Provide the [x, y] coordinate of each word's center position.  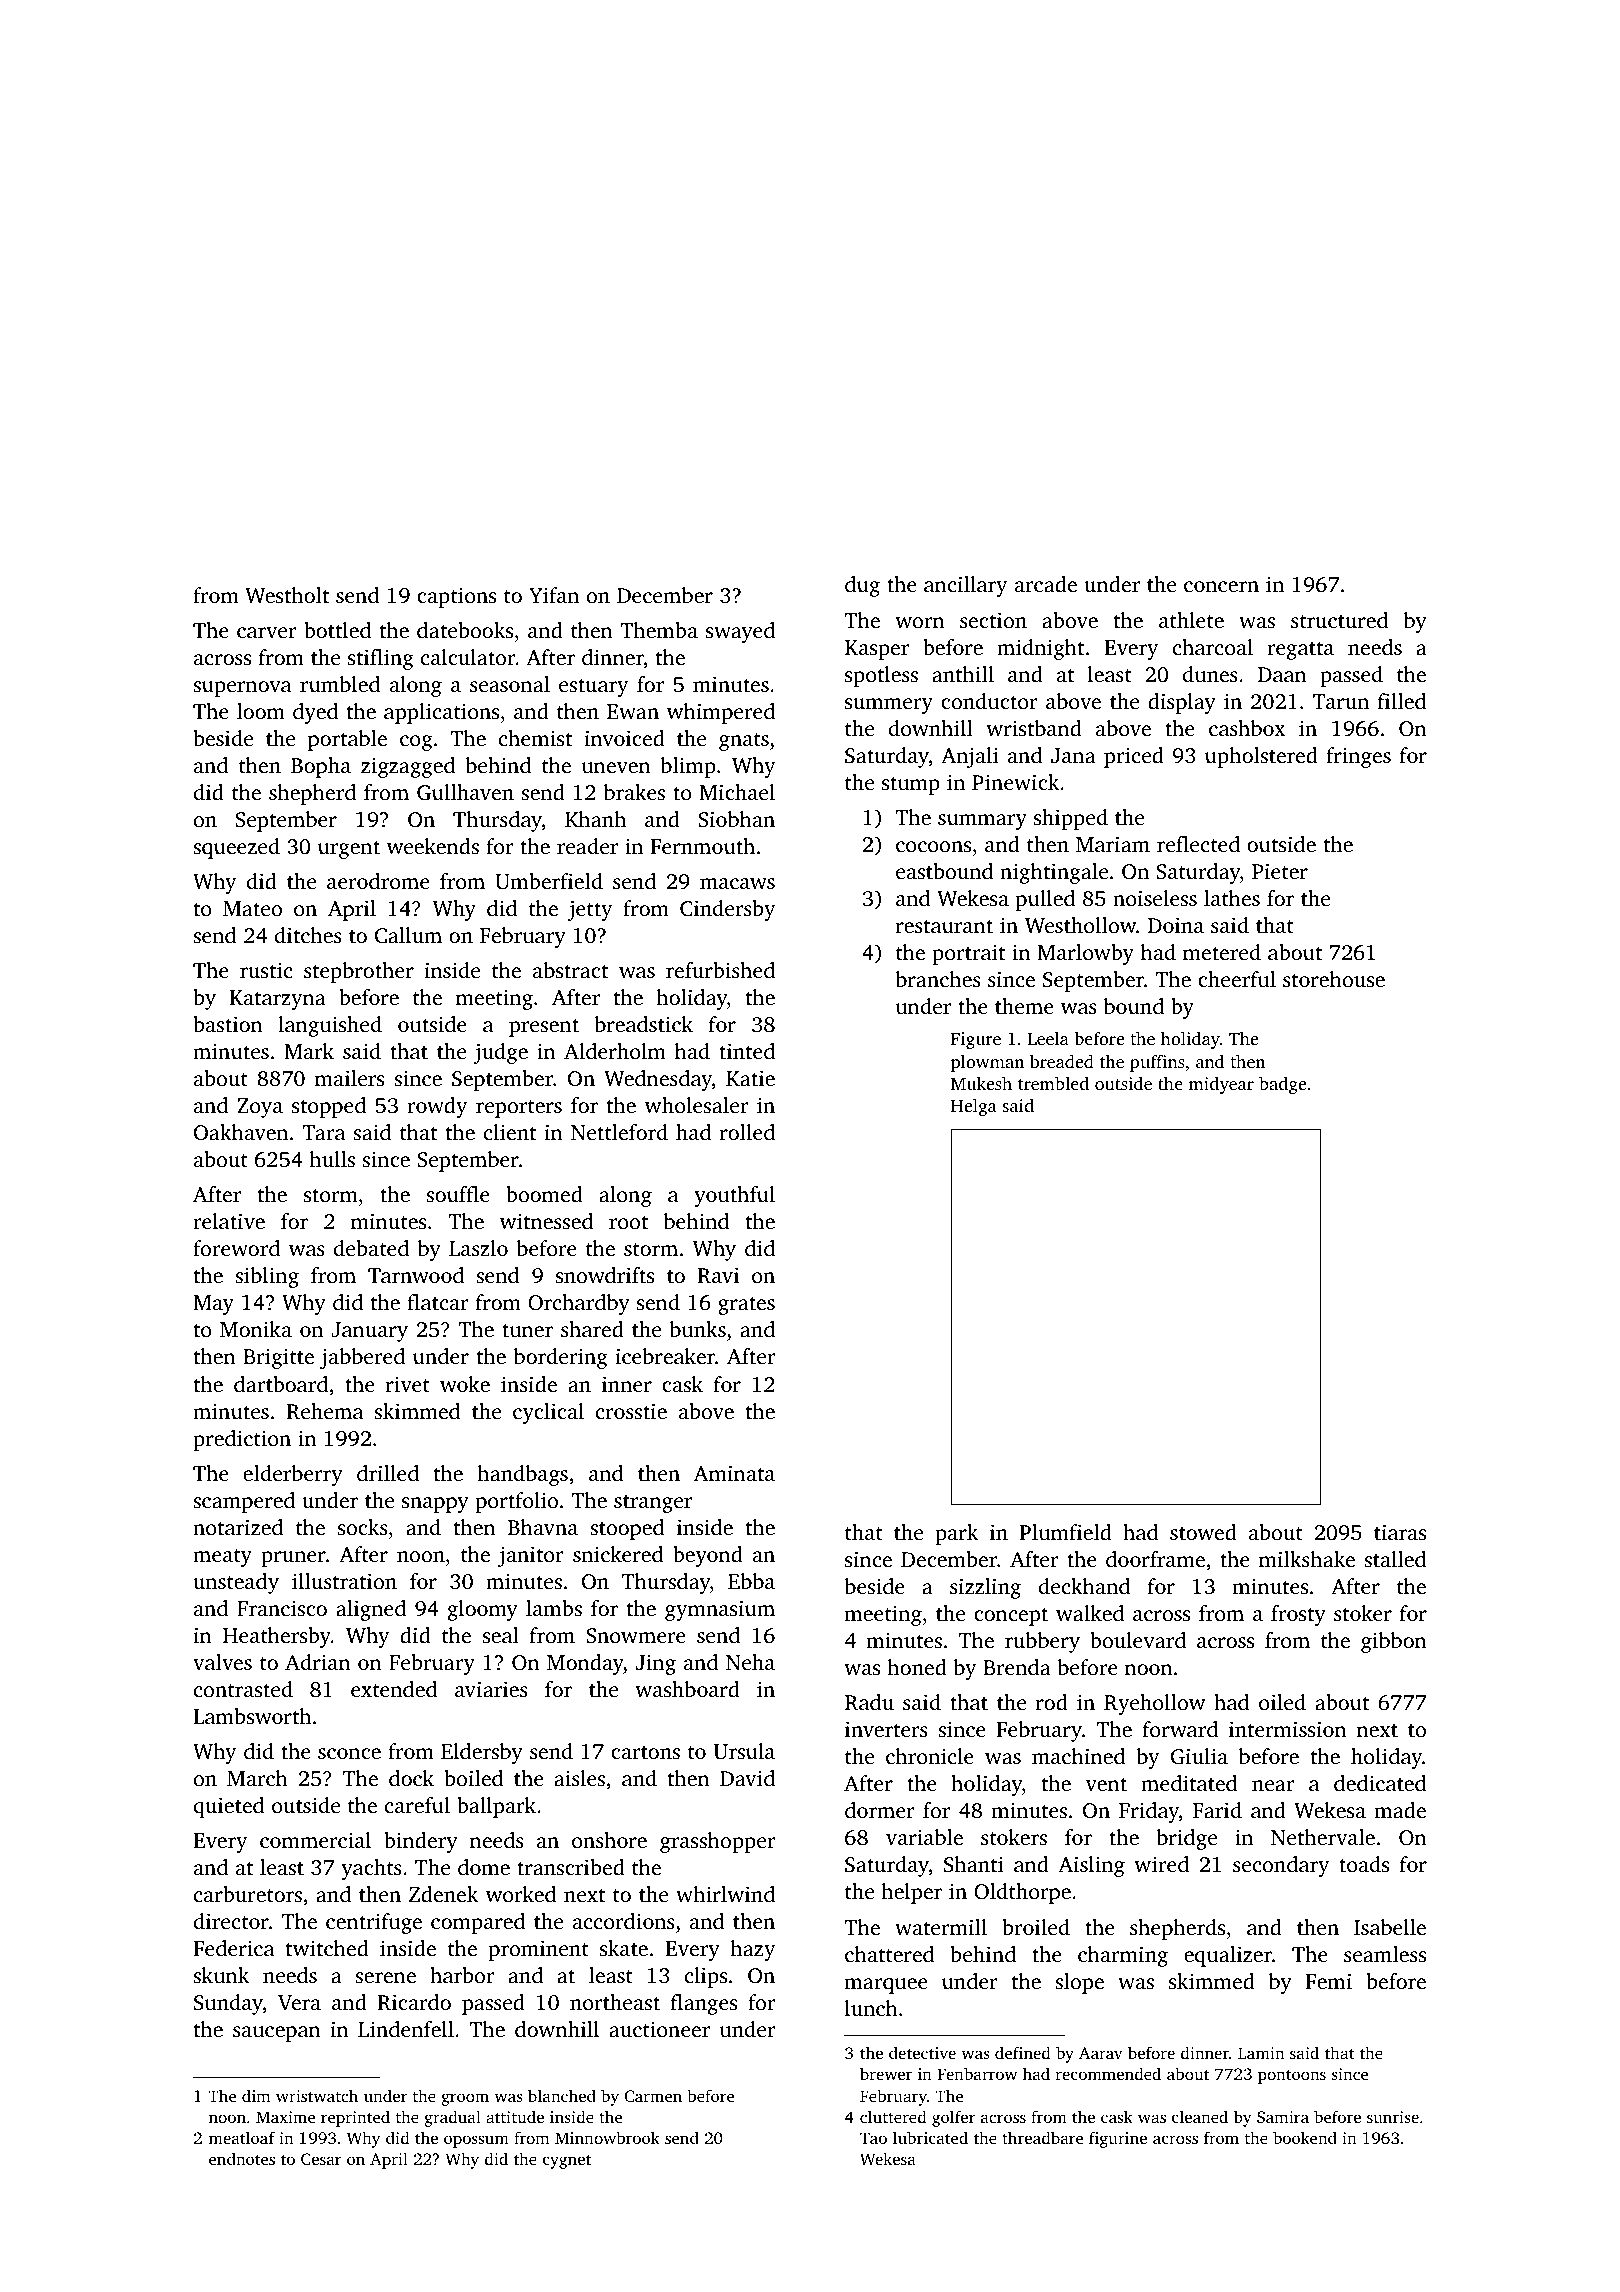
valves [222, 1662]
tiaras [1400, 1532]
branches [938, 979]
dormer [880, 1810]
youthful [734, 1196]
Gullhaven [465, 792]
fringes [1358, 757]
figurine [1118, 2139]
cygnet [567, 2162]
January [369, 1332]
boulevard [1138, 1640]
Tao [873, 2138]
